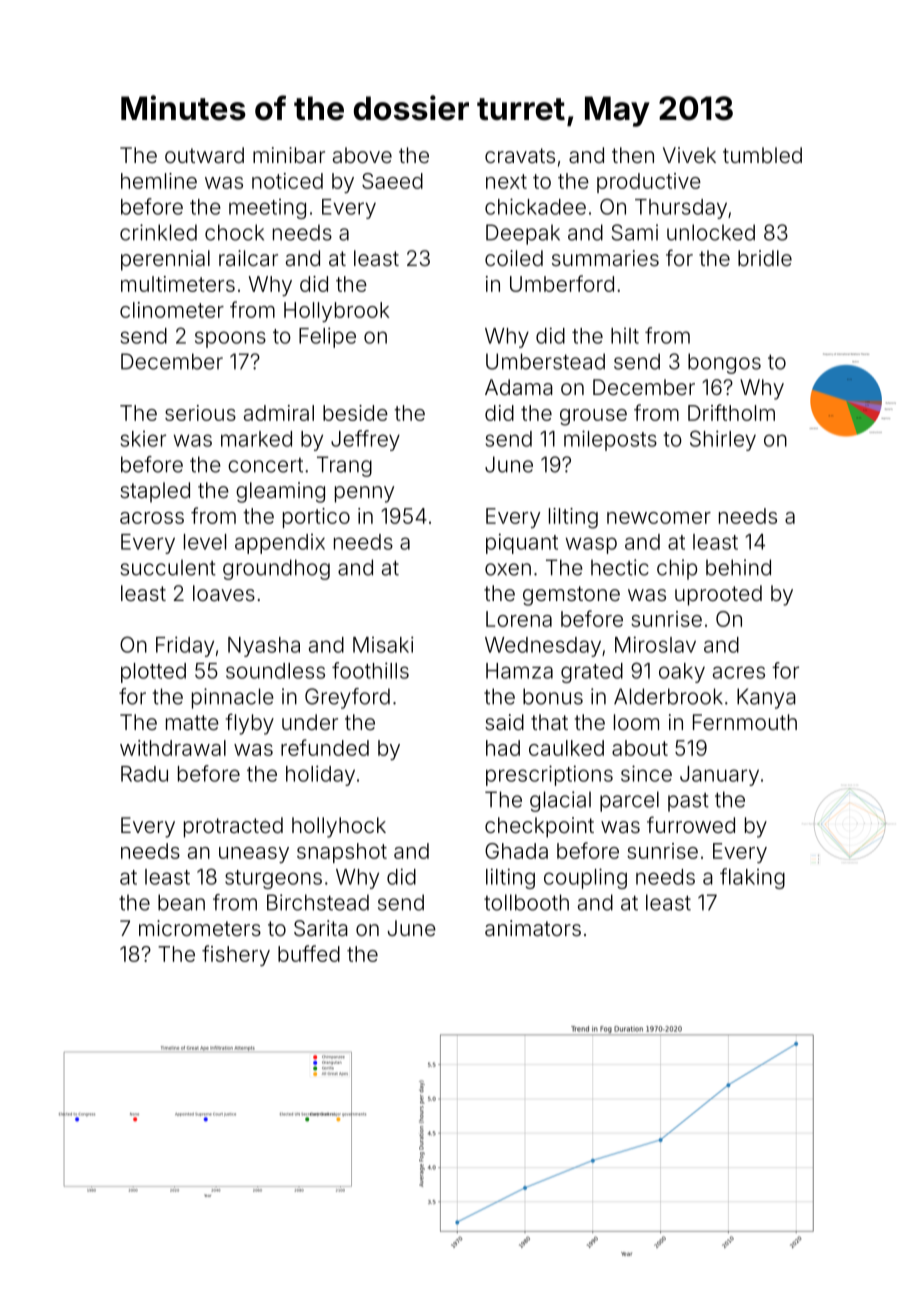  What do you see at coordinates (362, 155) in the screenshot?
I see `above` at bounding box center [362, 155].
